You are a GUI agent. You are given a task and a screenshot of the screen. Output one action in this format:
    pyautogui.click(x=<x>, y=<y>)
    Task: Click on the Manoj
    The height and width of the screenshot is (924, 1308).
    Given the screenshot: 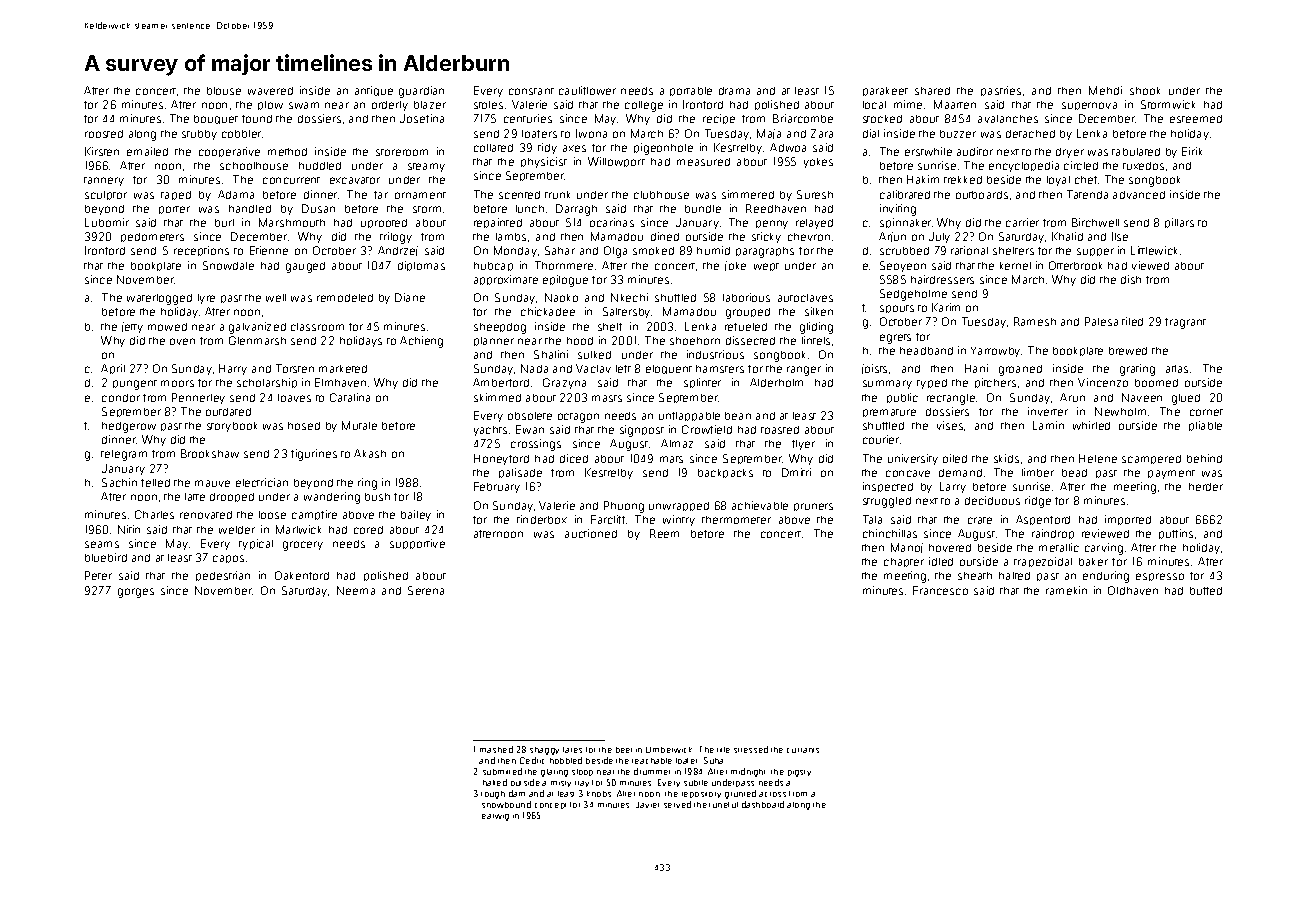 What is the action you would take?
    pyautogui.click(x=907, y=548)
